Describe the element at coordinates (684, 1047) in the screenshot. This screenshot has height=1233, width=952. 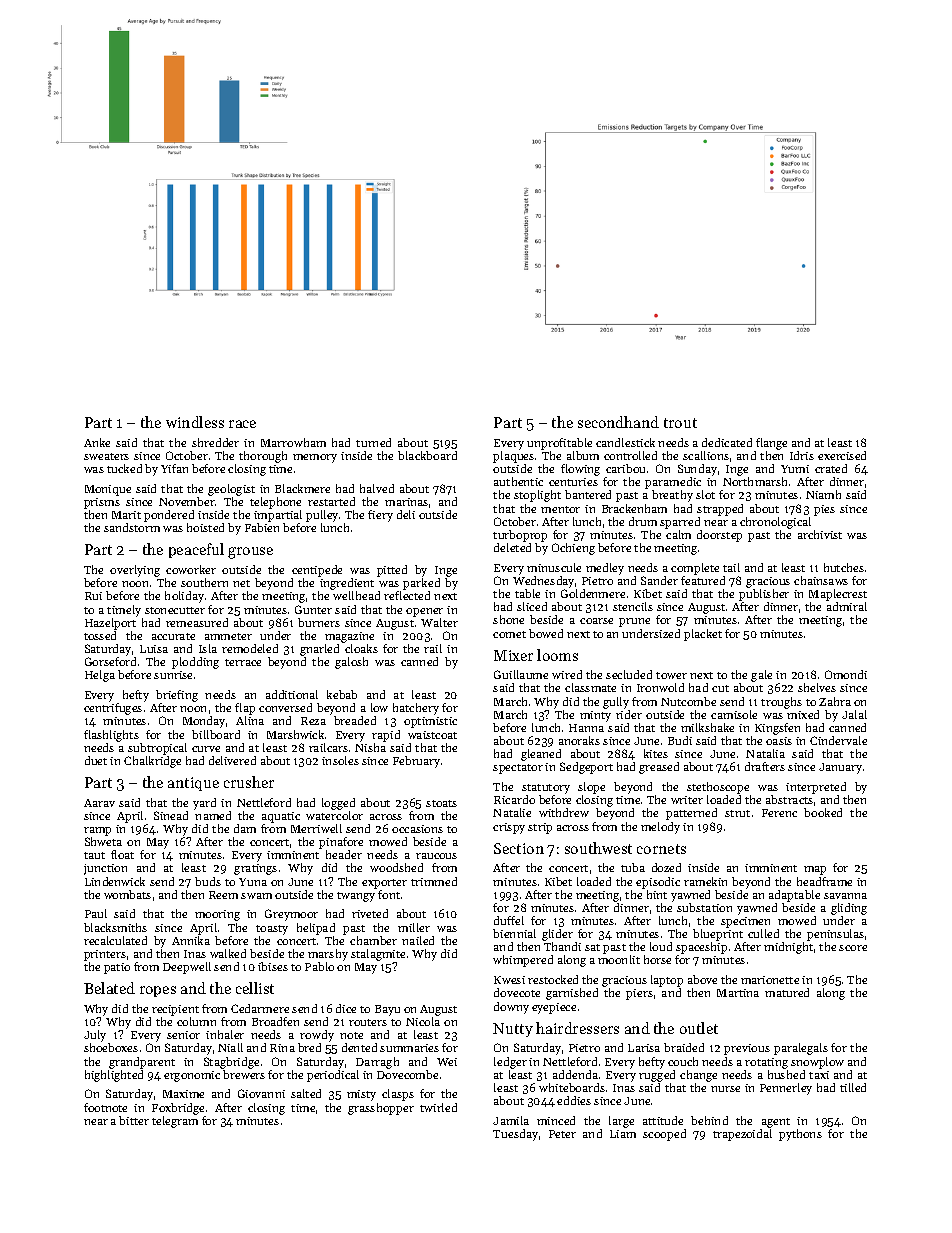
I see `braided` at that location.
